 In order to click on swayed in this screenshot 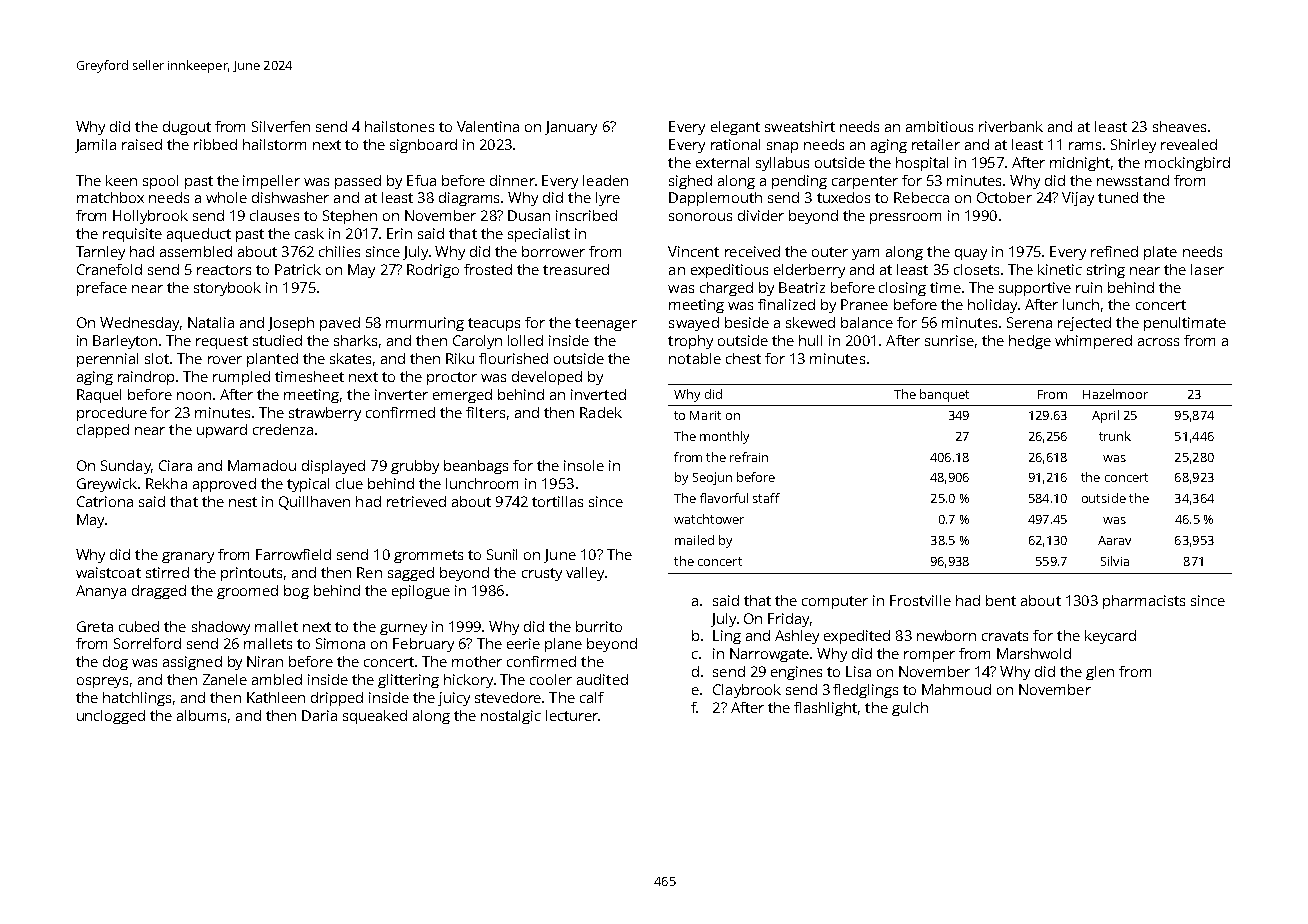, I will do `click(694, 324)`.
